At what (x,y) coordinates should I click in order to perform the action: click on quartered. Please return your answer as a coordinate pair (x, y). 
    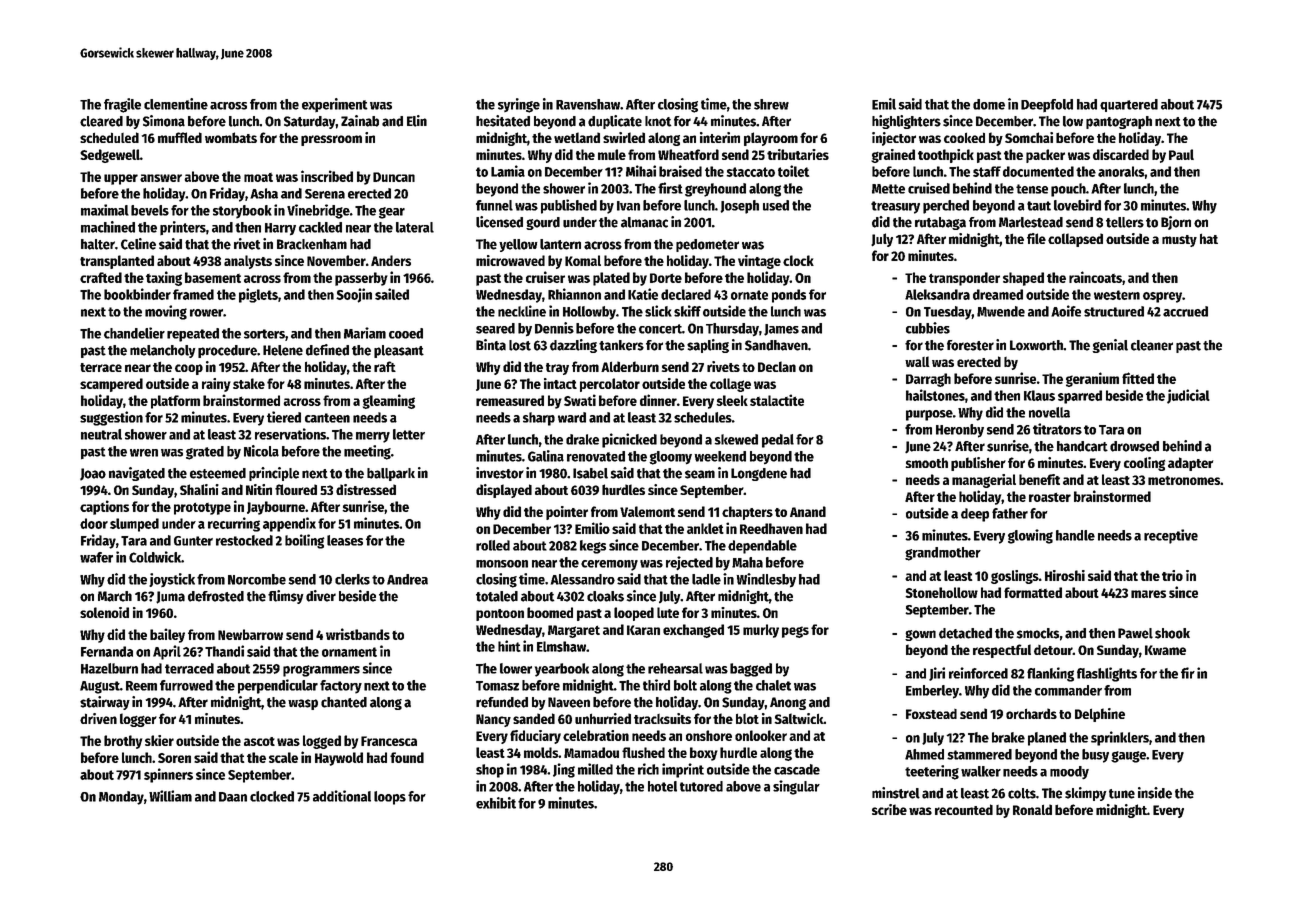
    Looking at the image, I should click on (1129, 105).
